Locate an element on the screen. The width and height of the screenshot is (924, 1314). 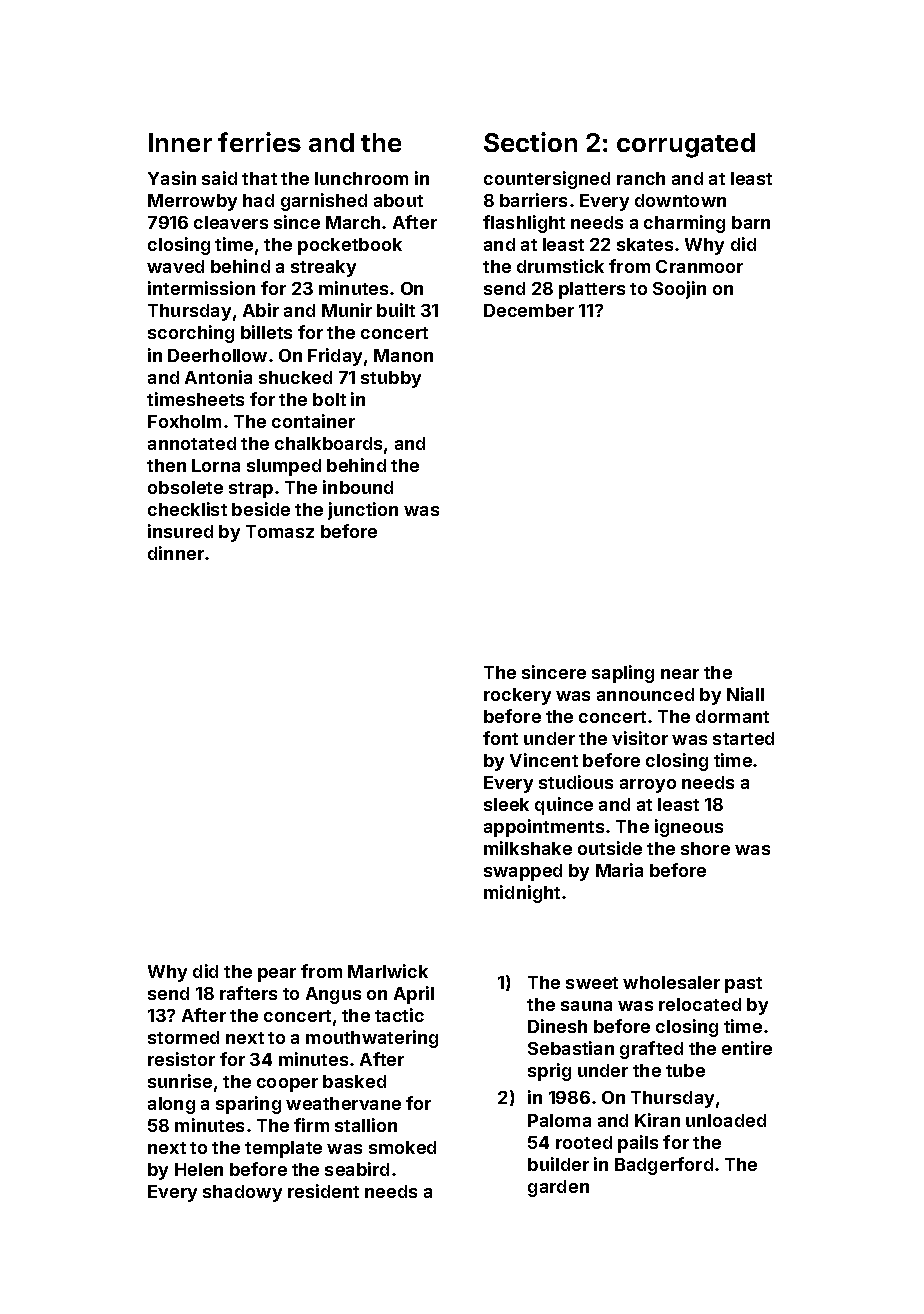
corrugated is located at coordinates (686, 145).
